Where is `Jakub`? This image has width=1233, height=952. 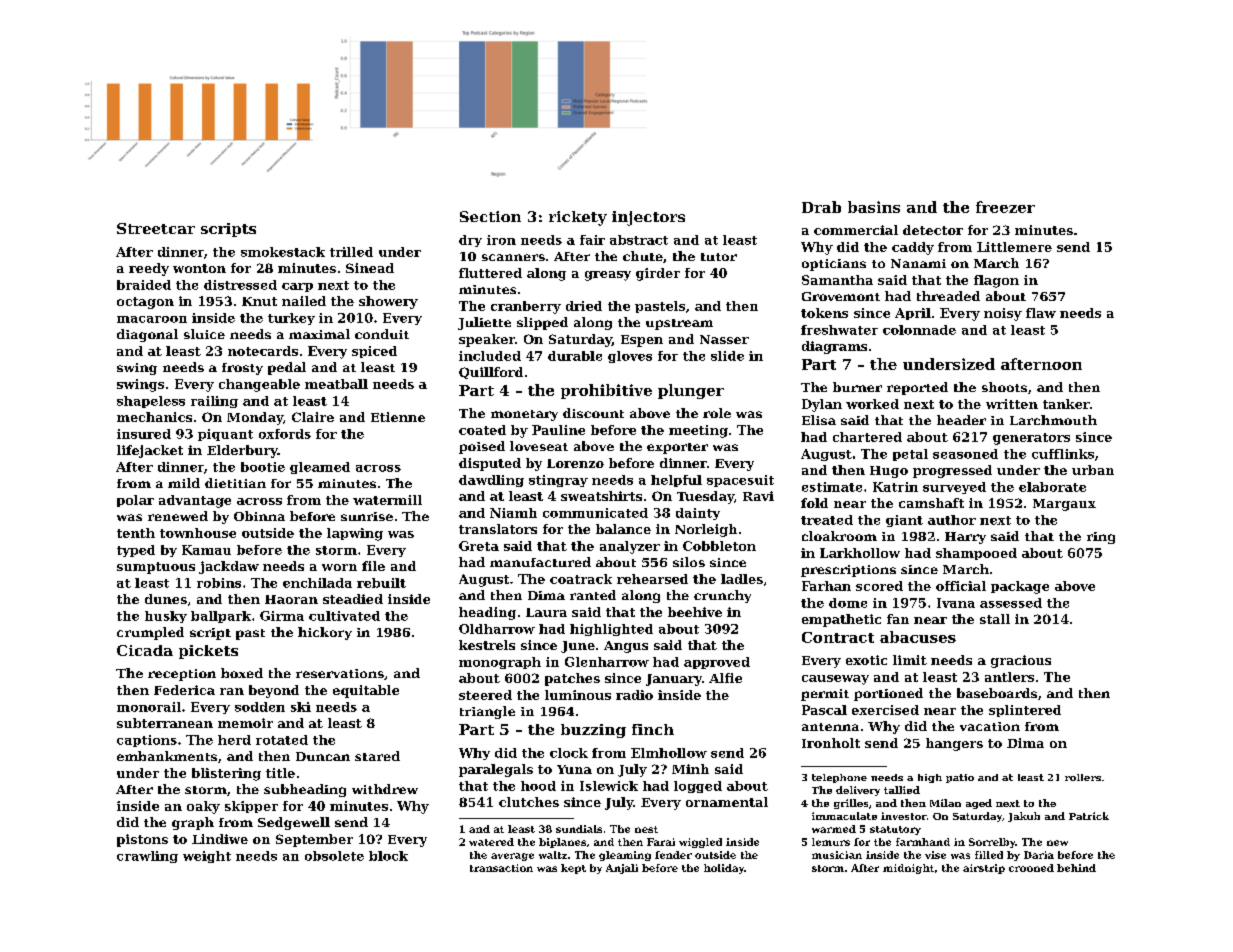 Jakub is located at coordinates (1024, 817).
